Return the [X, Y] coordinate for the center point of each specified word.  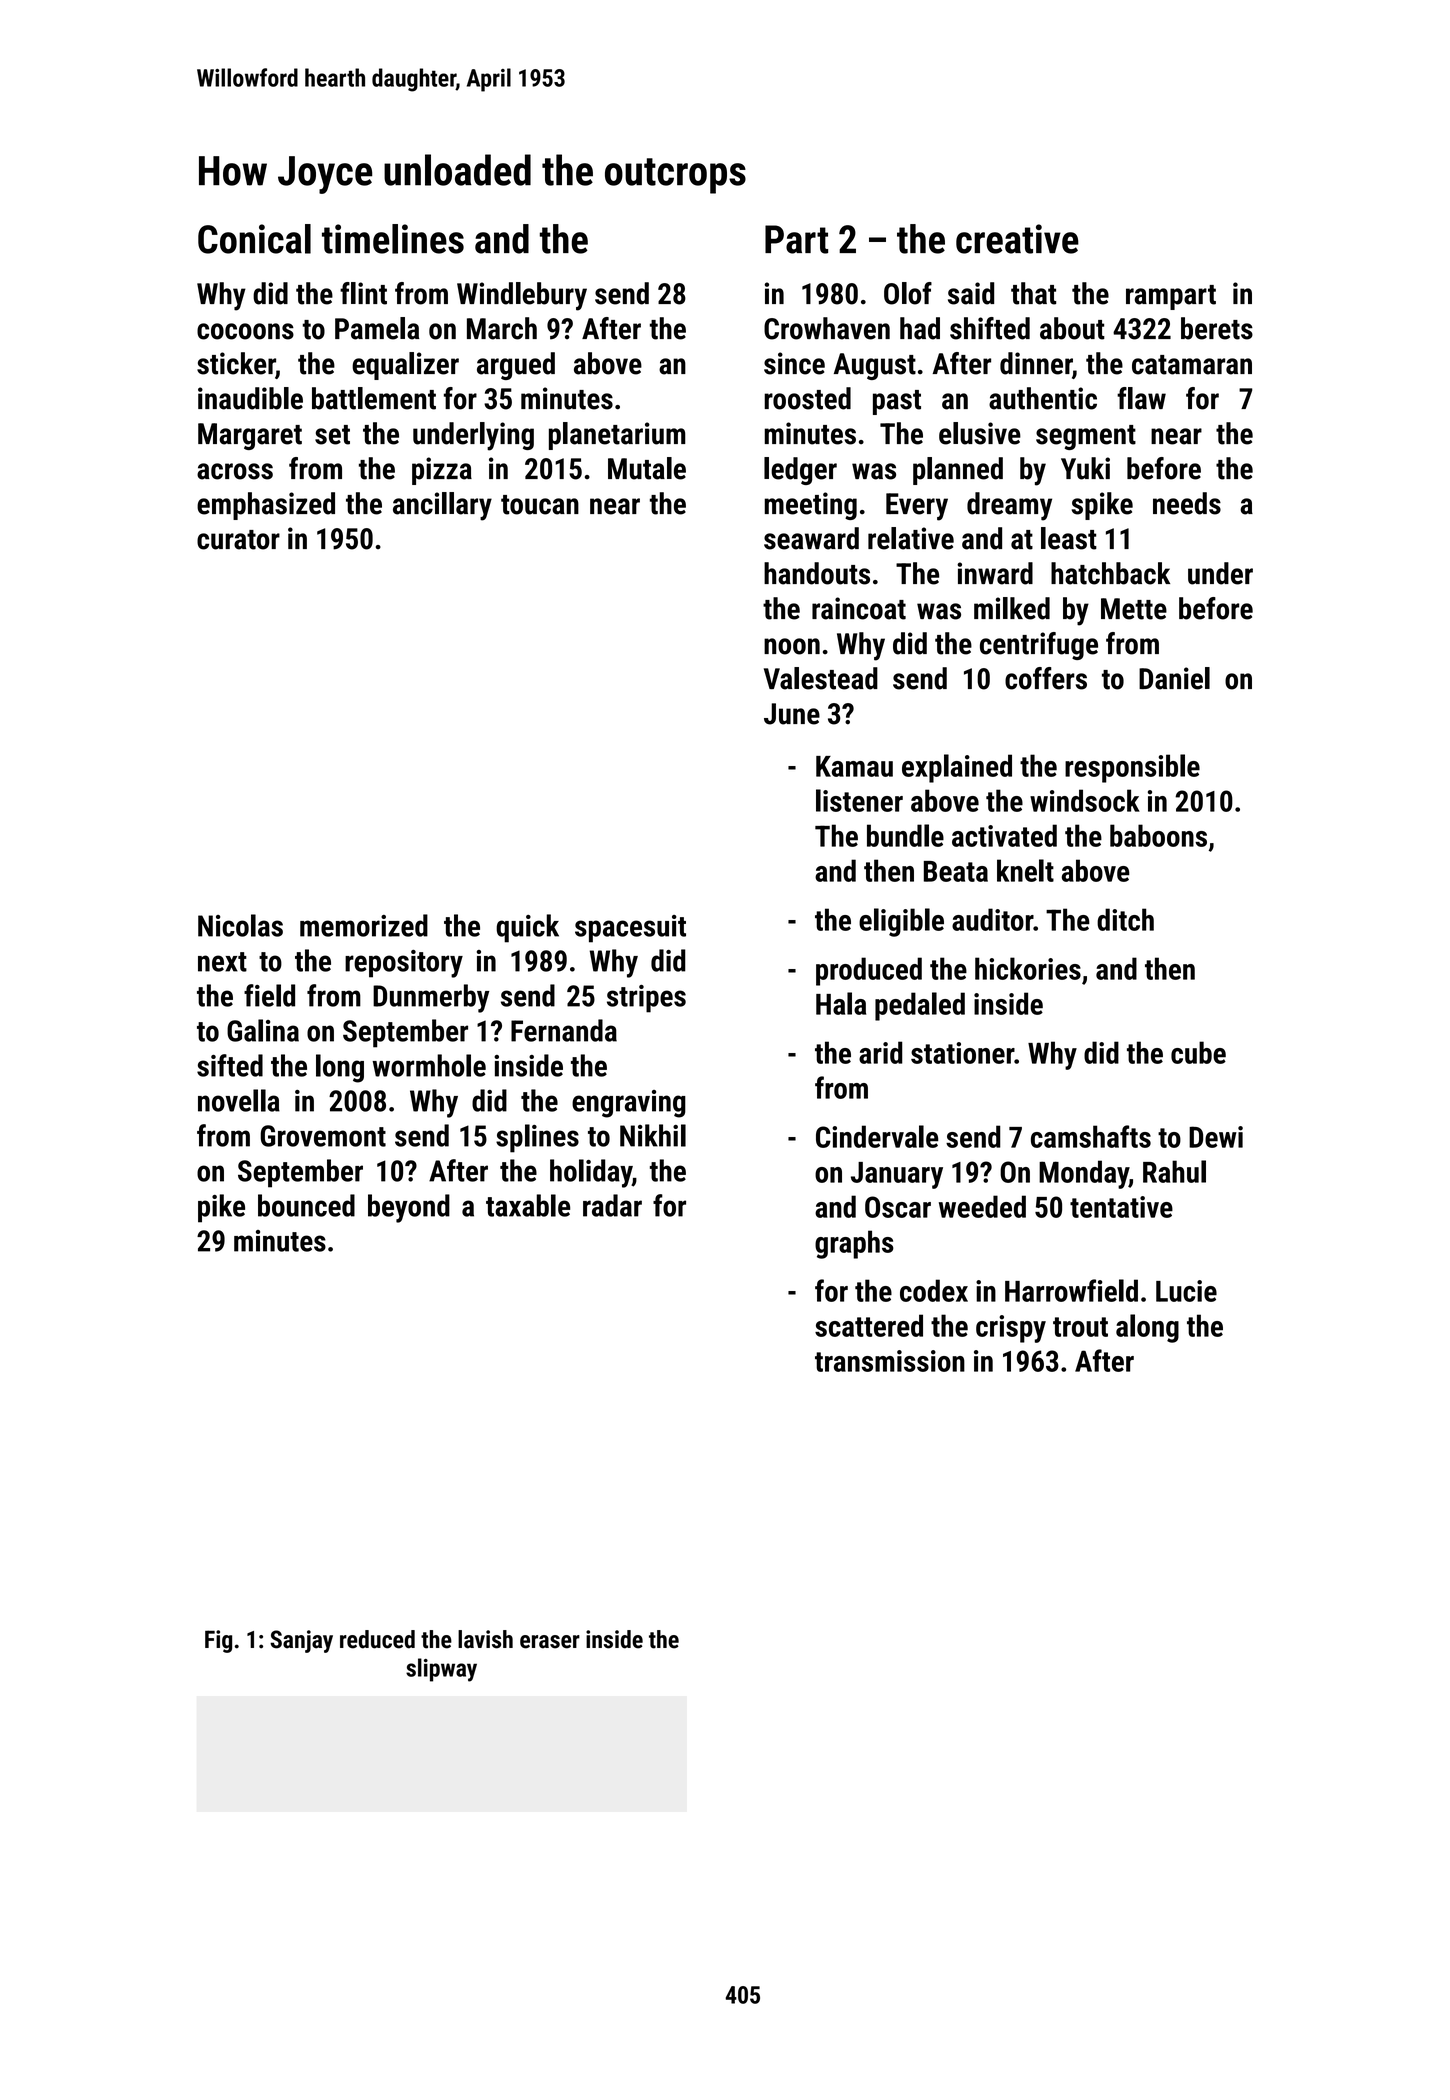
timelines [393, 239]
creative [1017, 239]
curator [238, 540]
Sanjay [301, 1641]
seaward [811, 538]
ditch [1125, 919]
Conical [254, 239]
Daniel [1174, 678]
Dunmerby [431, 998]
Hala [841, 1003]
